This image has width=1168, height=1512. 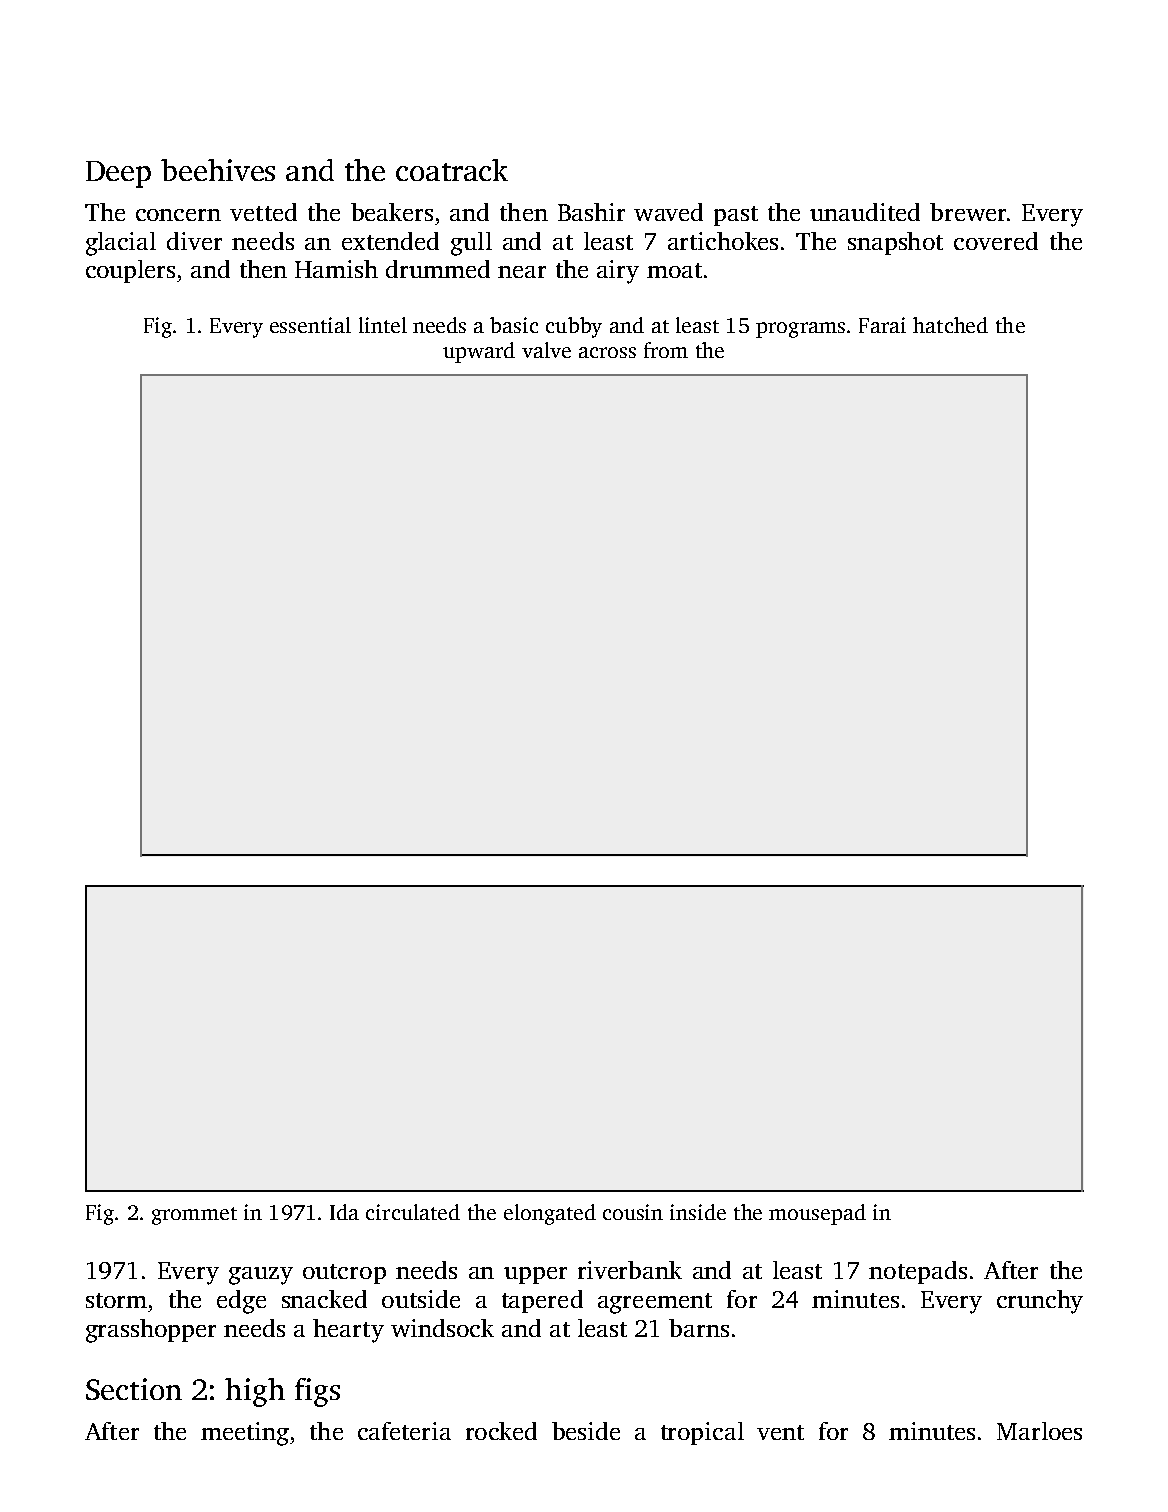 I want to click on programs, so click(x=800, y=330).
